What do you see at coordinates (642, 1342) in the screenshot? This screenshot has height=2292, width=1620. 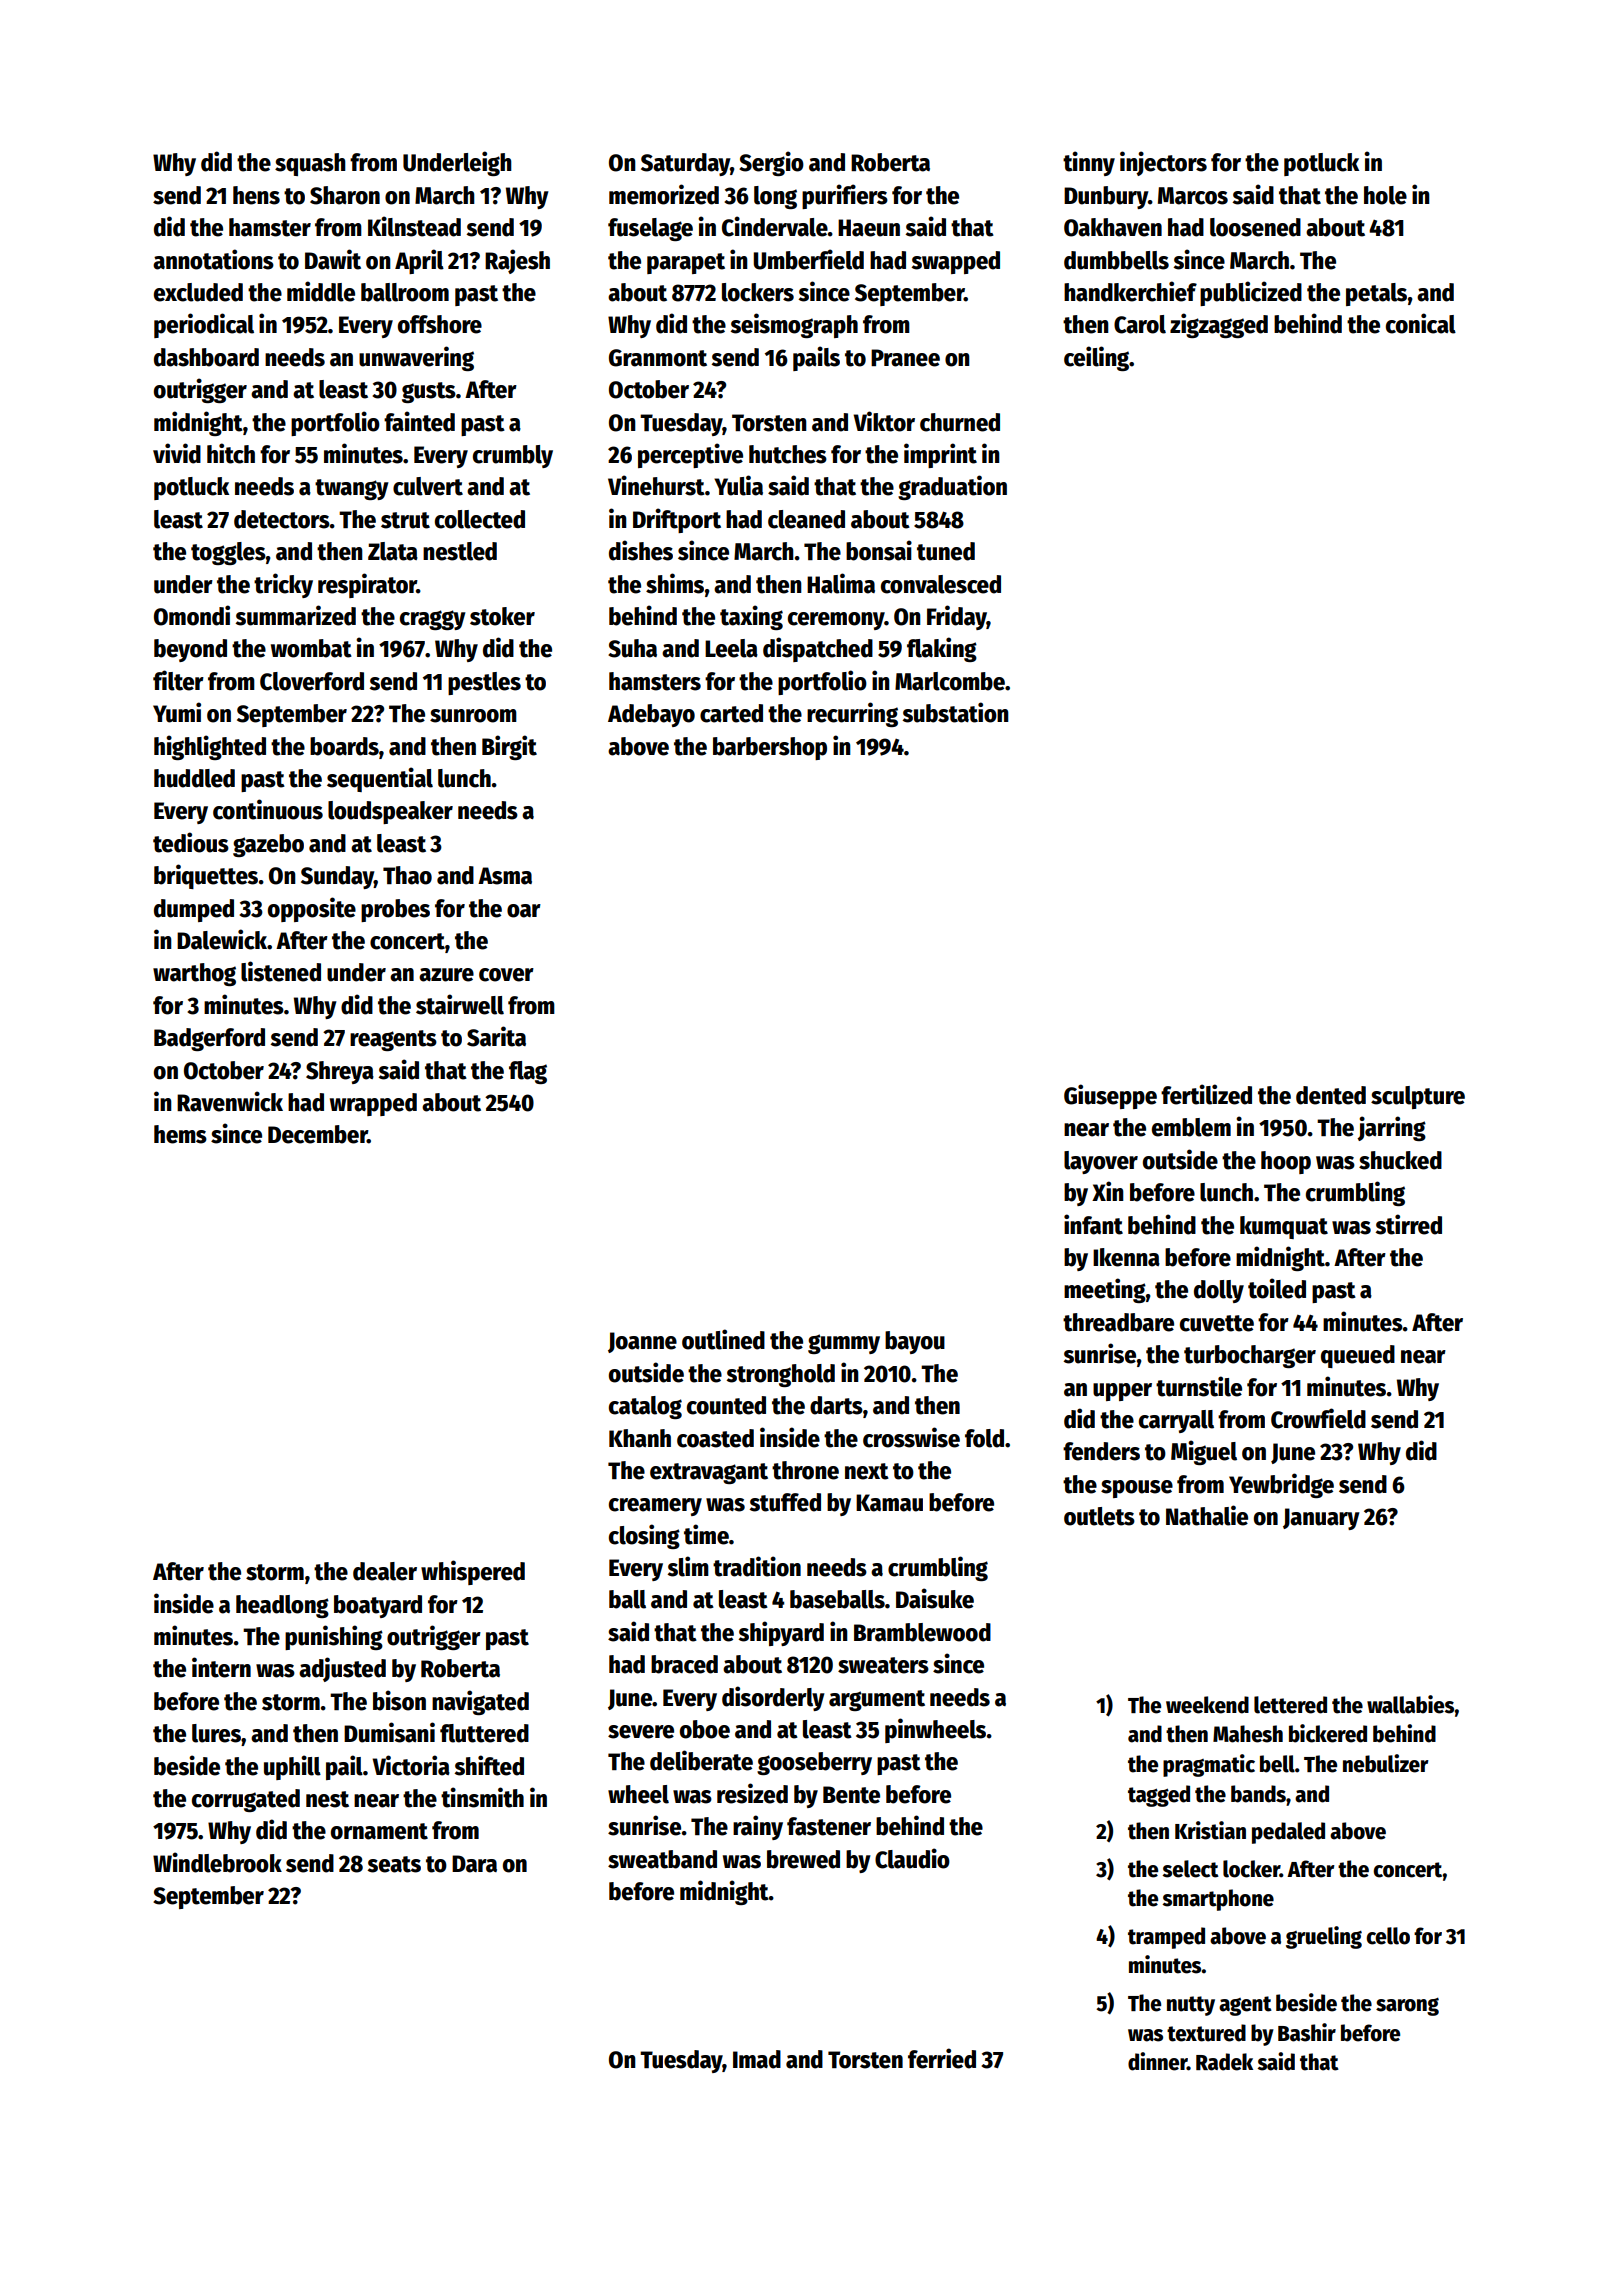 I see `Joanne` at bounding box center [642, 1342].
